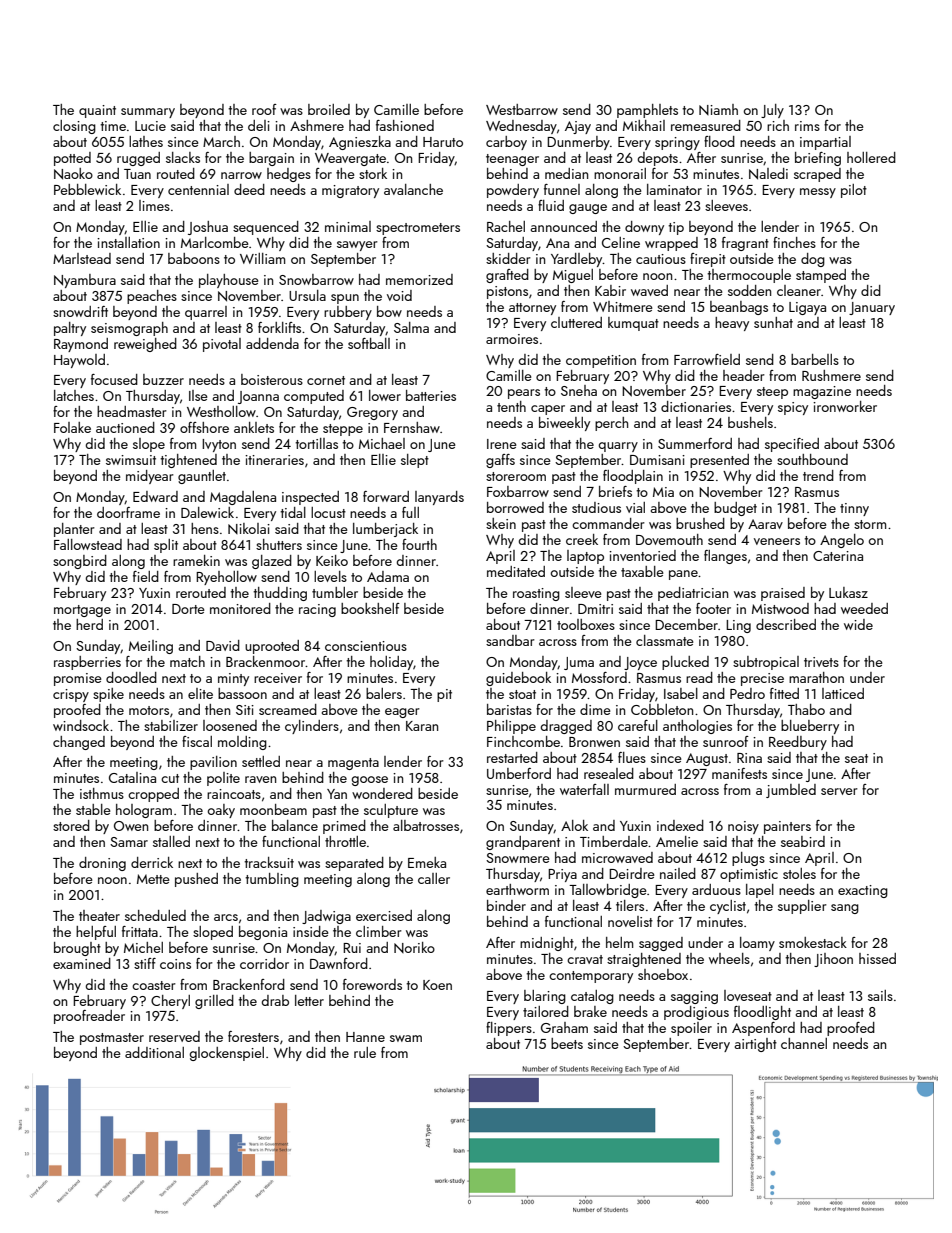 This screenshot has height=1233, width=952. I want to click on brushed, so click(700, 523).
